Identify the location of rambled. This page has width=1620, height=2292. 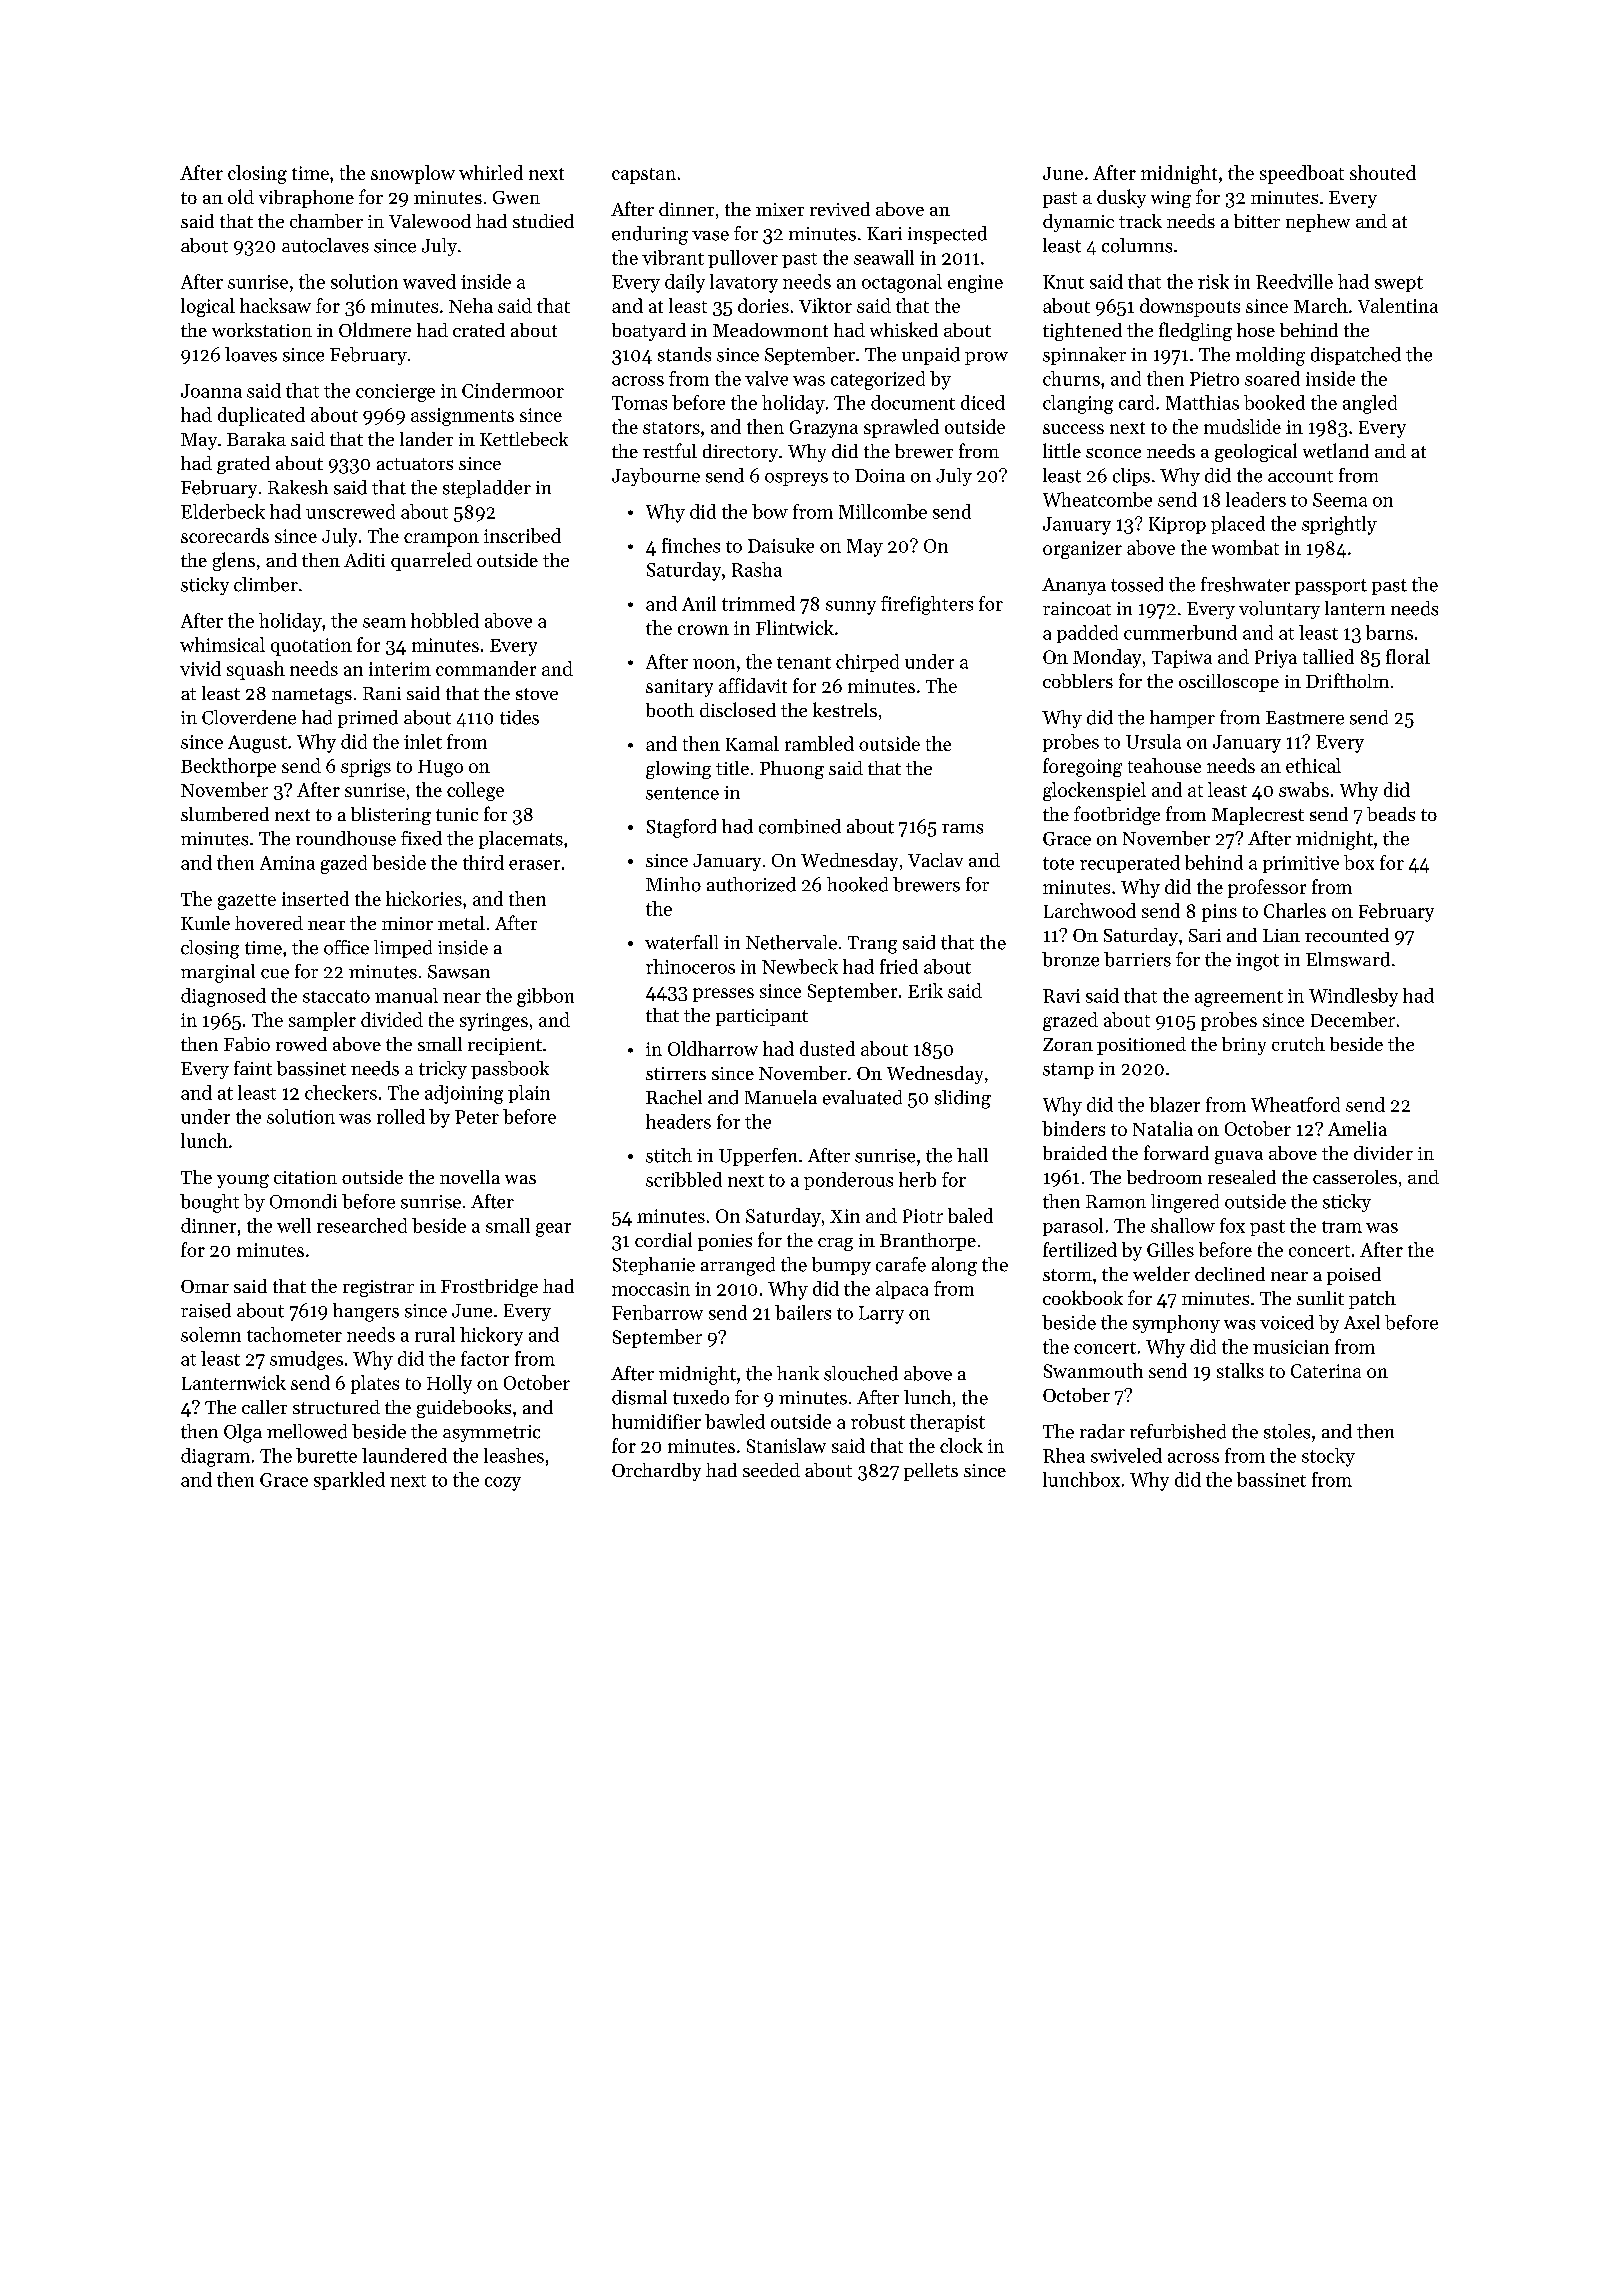
(819, 743).
